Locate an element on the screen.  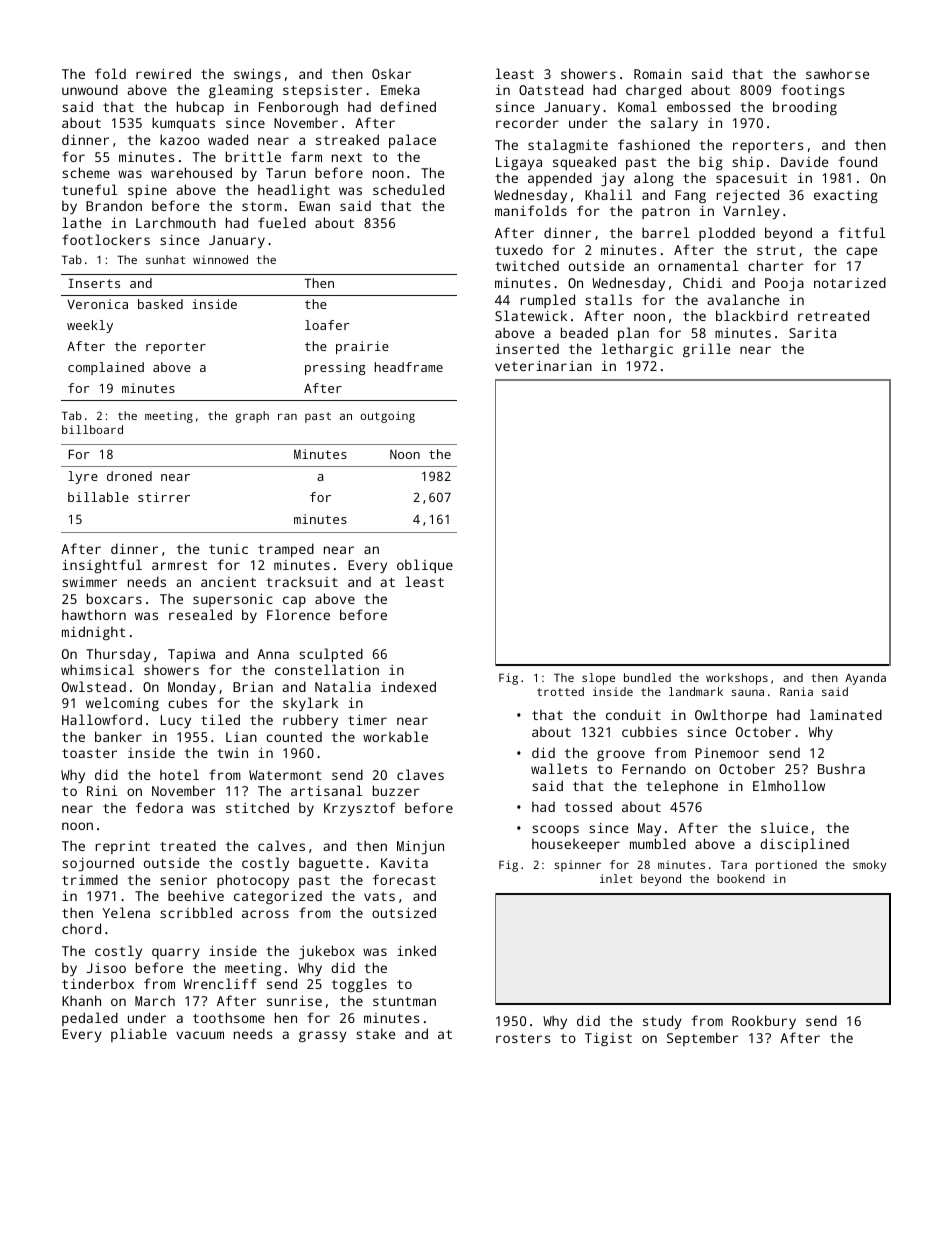
embossed is located at coordinates (698, 106).
